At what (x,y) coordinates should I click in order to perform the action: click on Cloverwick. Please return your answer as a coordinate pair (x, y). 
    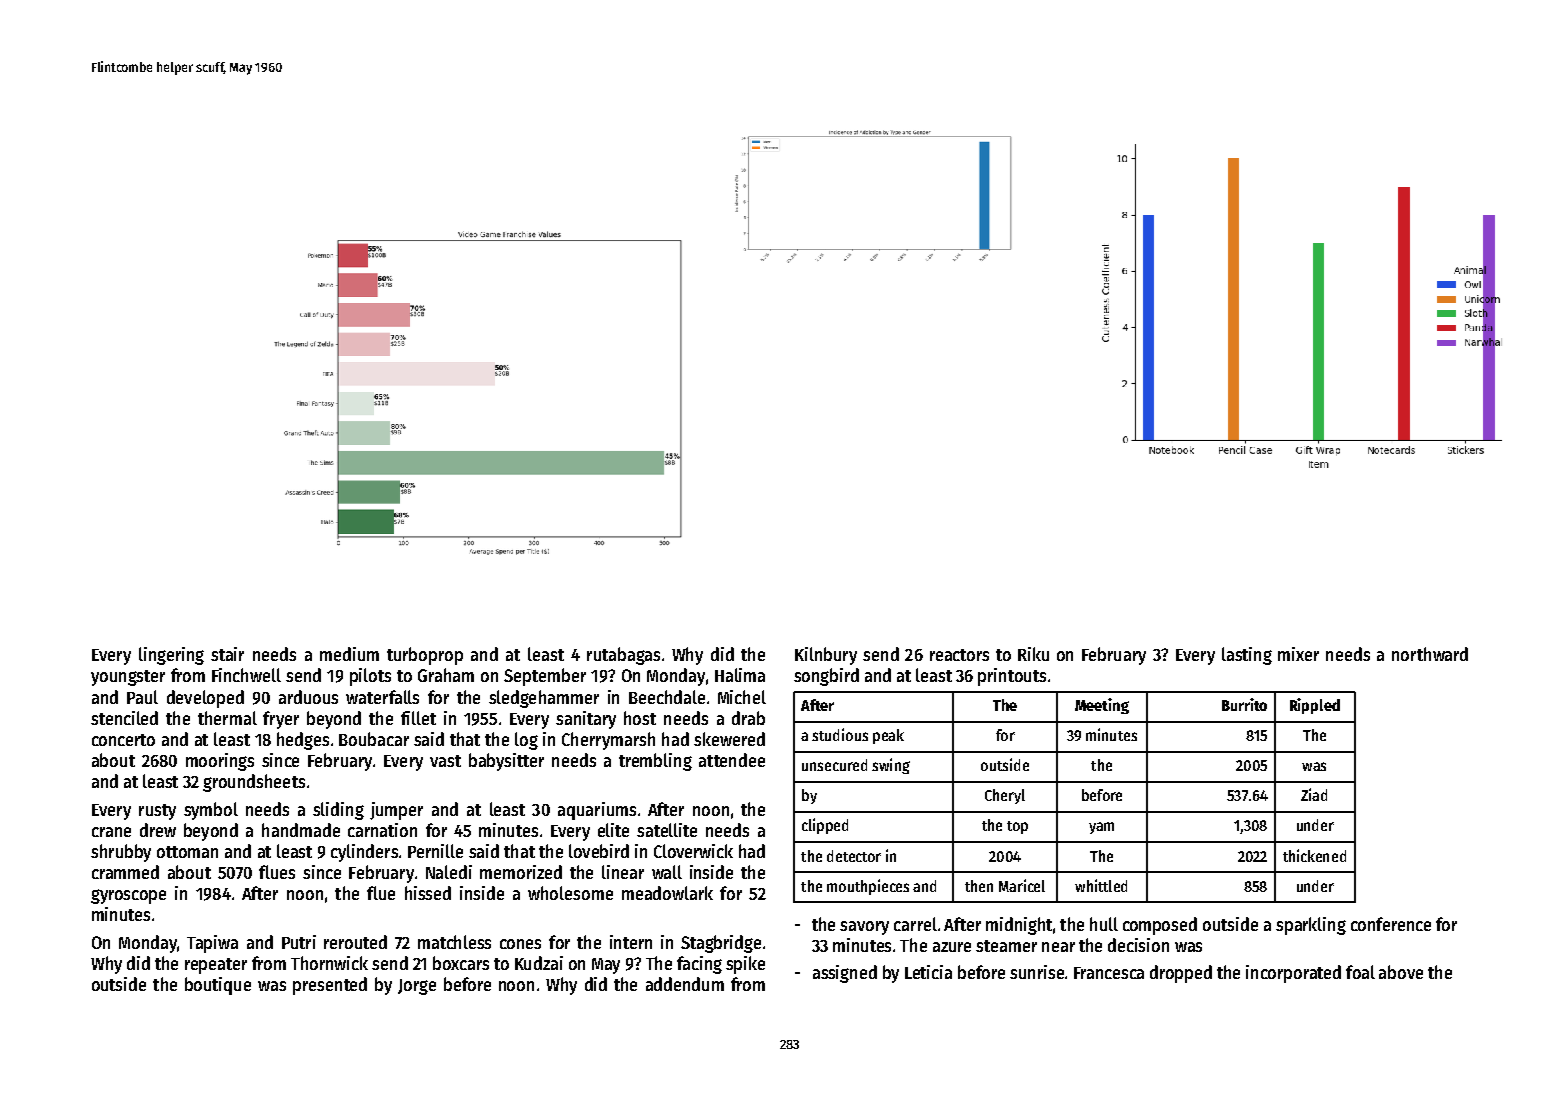
    Looking at the image, I should click on (693, 851).
